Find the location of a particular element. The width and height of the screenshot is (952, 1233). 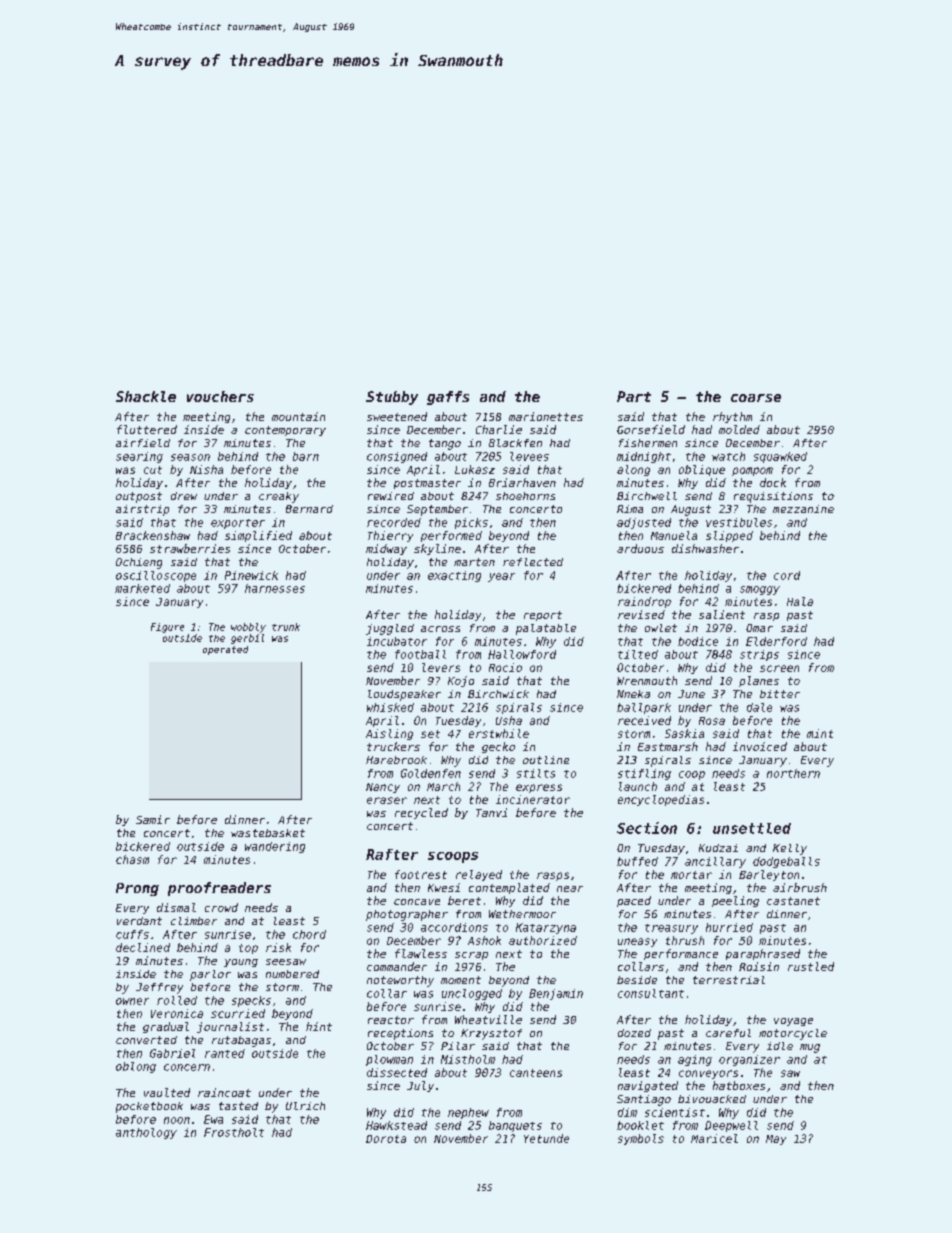

dodgeballs is located at coordinates (786, 862).
